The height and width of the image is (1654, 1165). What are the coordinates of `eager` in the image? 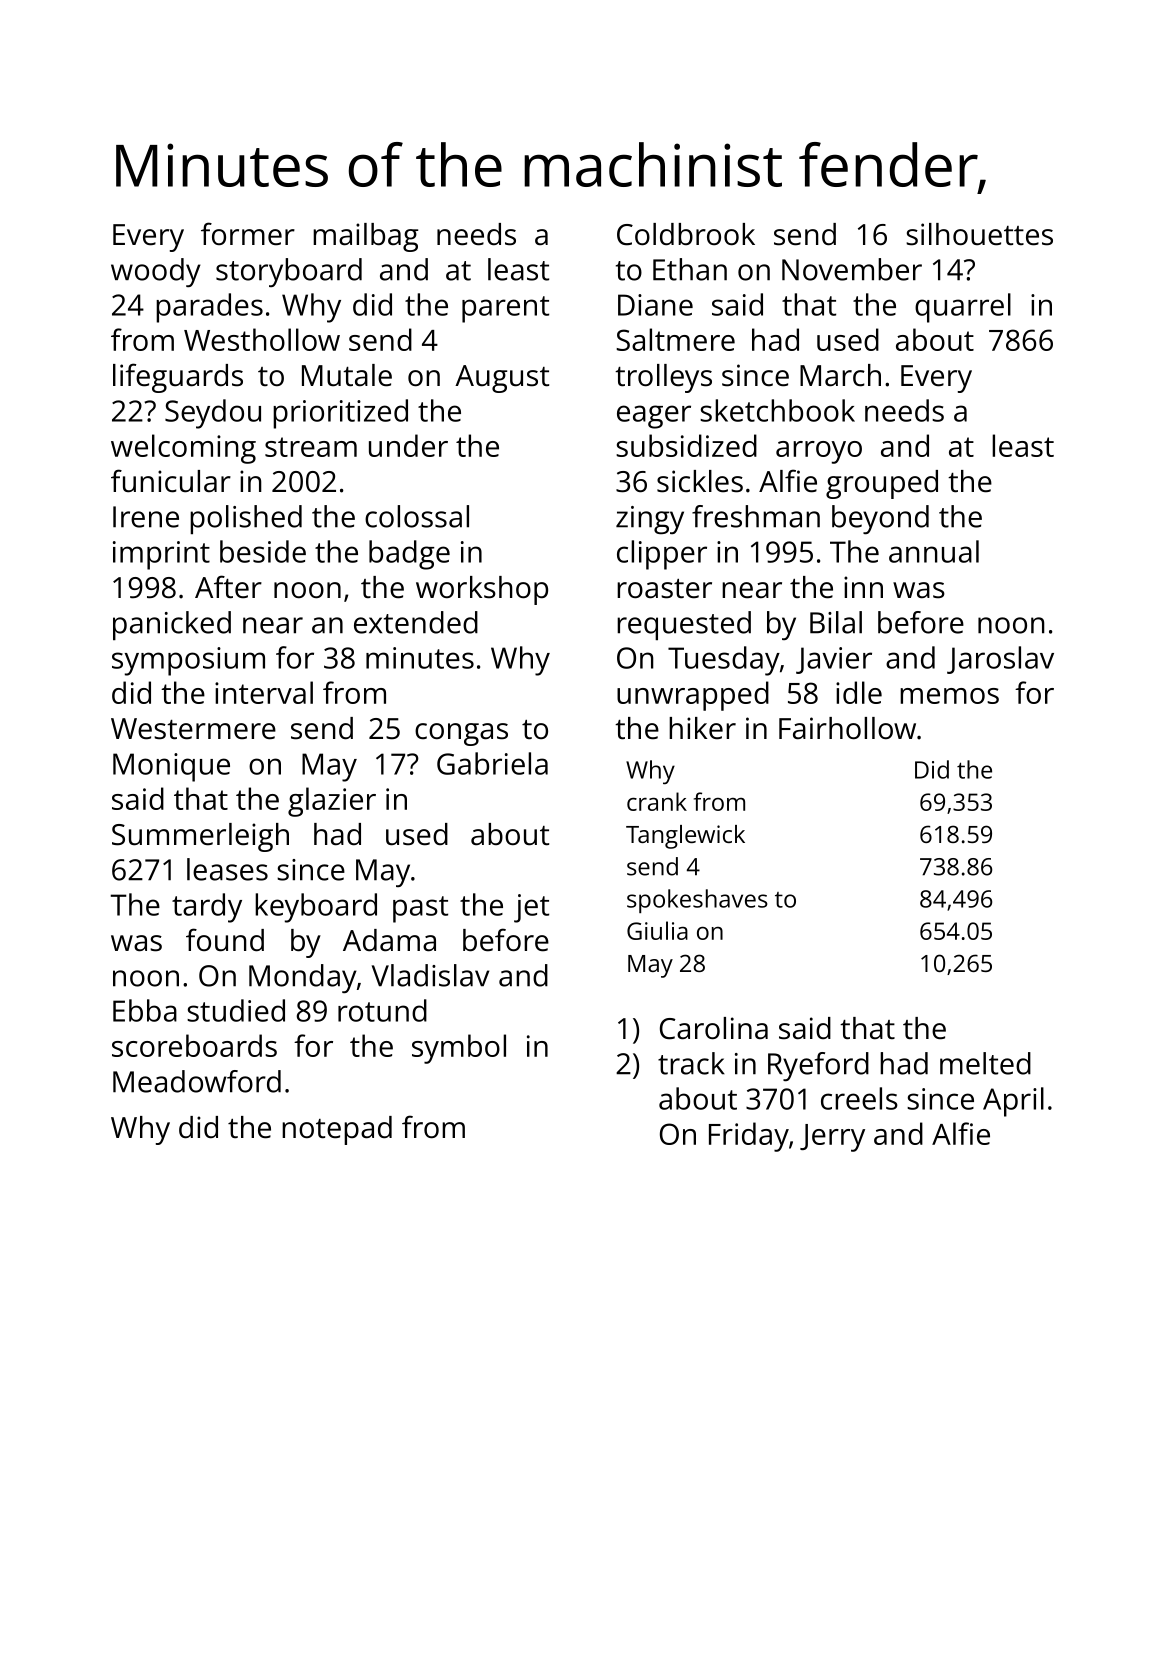 It's located at (654, 417).
